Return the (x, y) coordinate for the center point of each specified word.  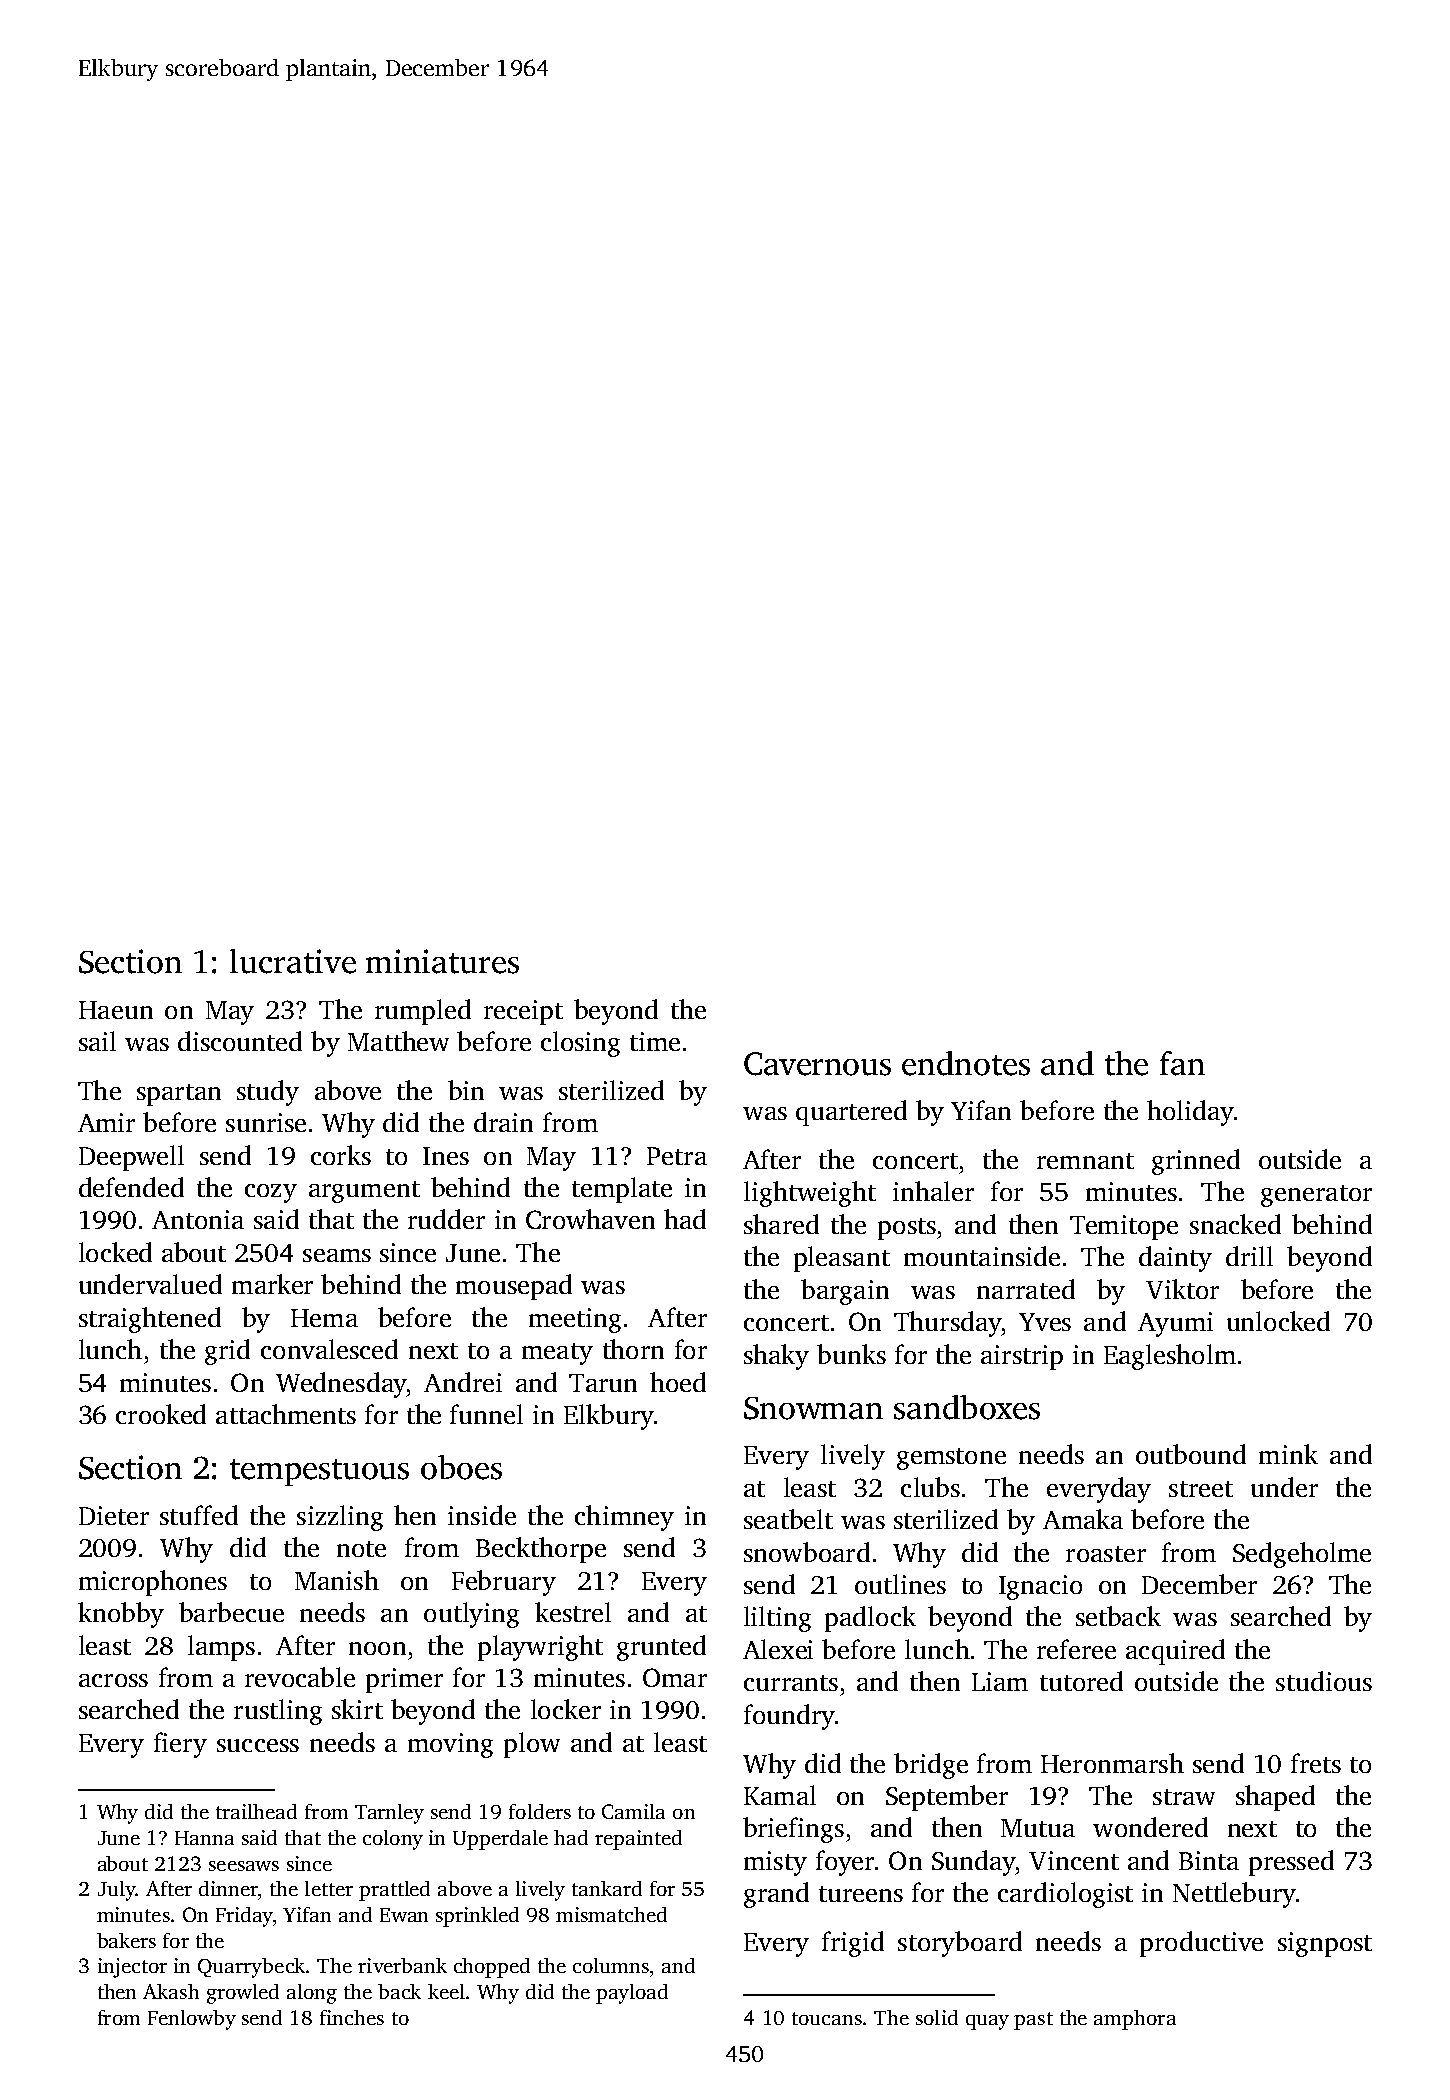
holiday (1190, 1113)
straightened (150, 1320)
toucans (827, 2018)
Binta (1209, 1860)
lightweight (810, 1194)
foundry (789, 1717)
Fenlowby (192, 2020)
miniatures (442, 961)
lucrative (293, 961)
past (1033, 2021)
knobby (121, 1615)
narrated (1026, 1289)
